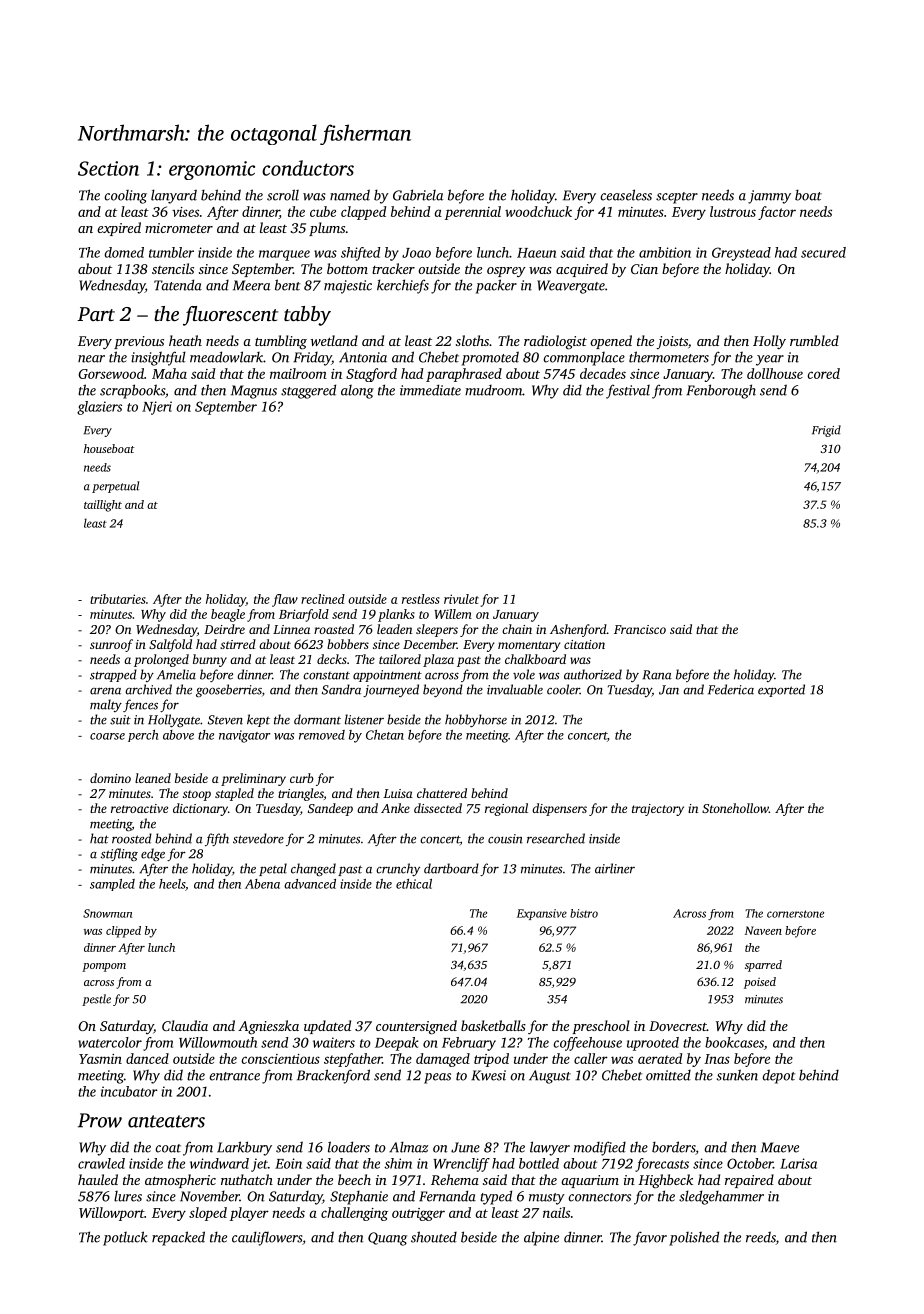 The image size is (924, 1314). Describe the element at coordinates (770, 360) in the image. I see `year` at that location.
